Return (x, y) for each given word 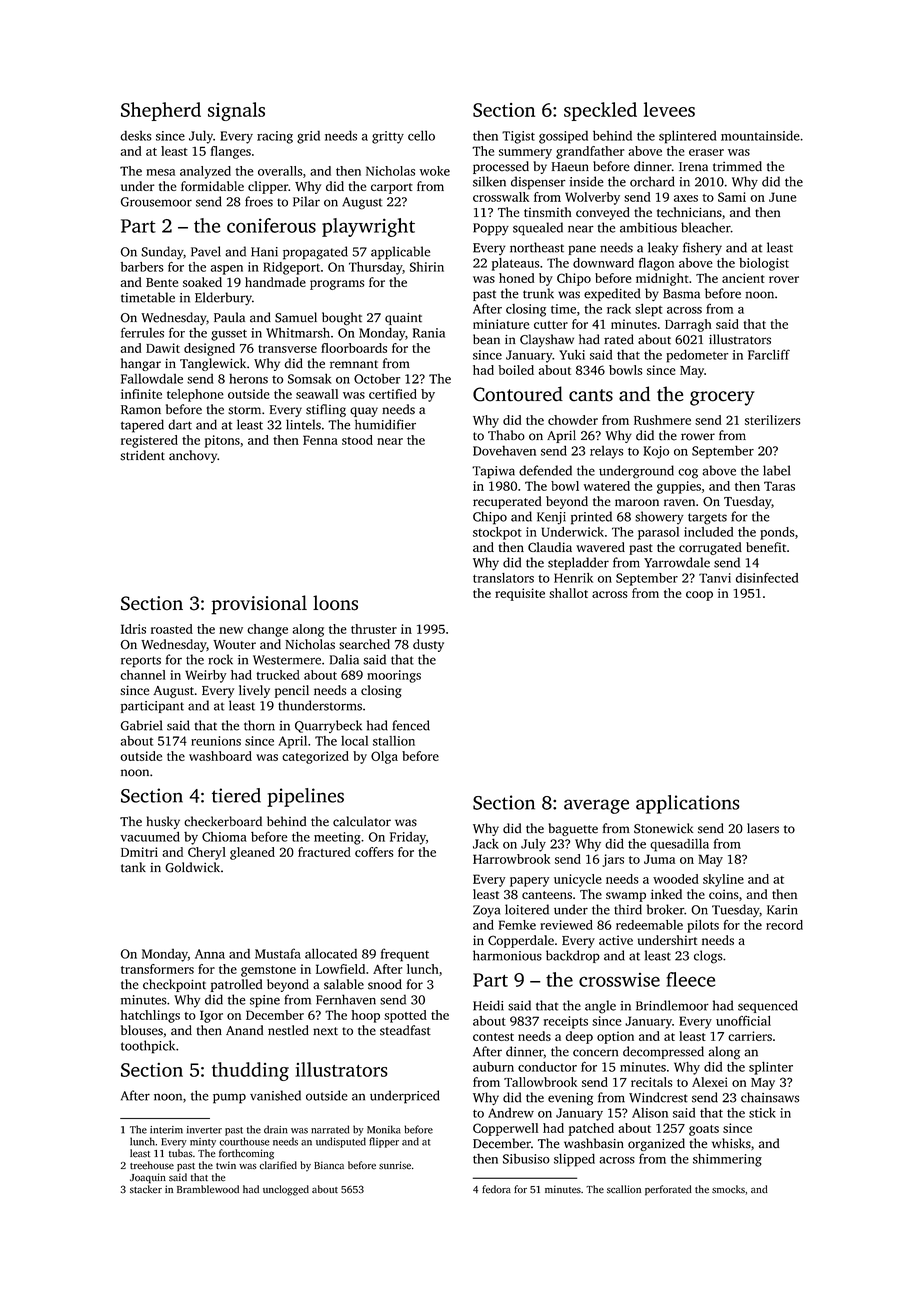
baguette (573, 829)
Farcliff (769, 354)
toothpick (148, 1047)
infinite (141, 394)
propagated (315, 253)
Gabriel (142, 725)
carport (392, 188)
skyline (723, 880)
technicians (689, 212)
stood (357, 440)
